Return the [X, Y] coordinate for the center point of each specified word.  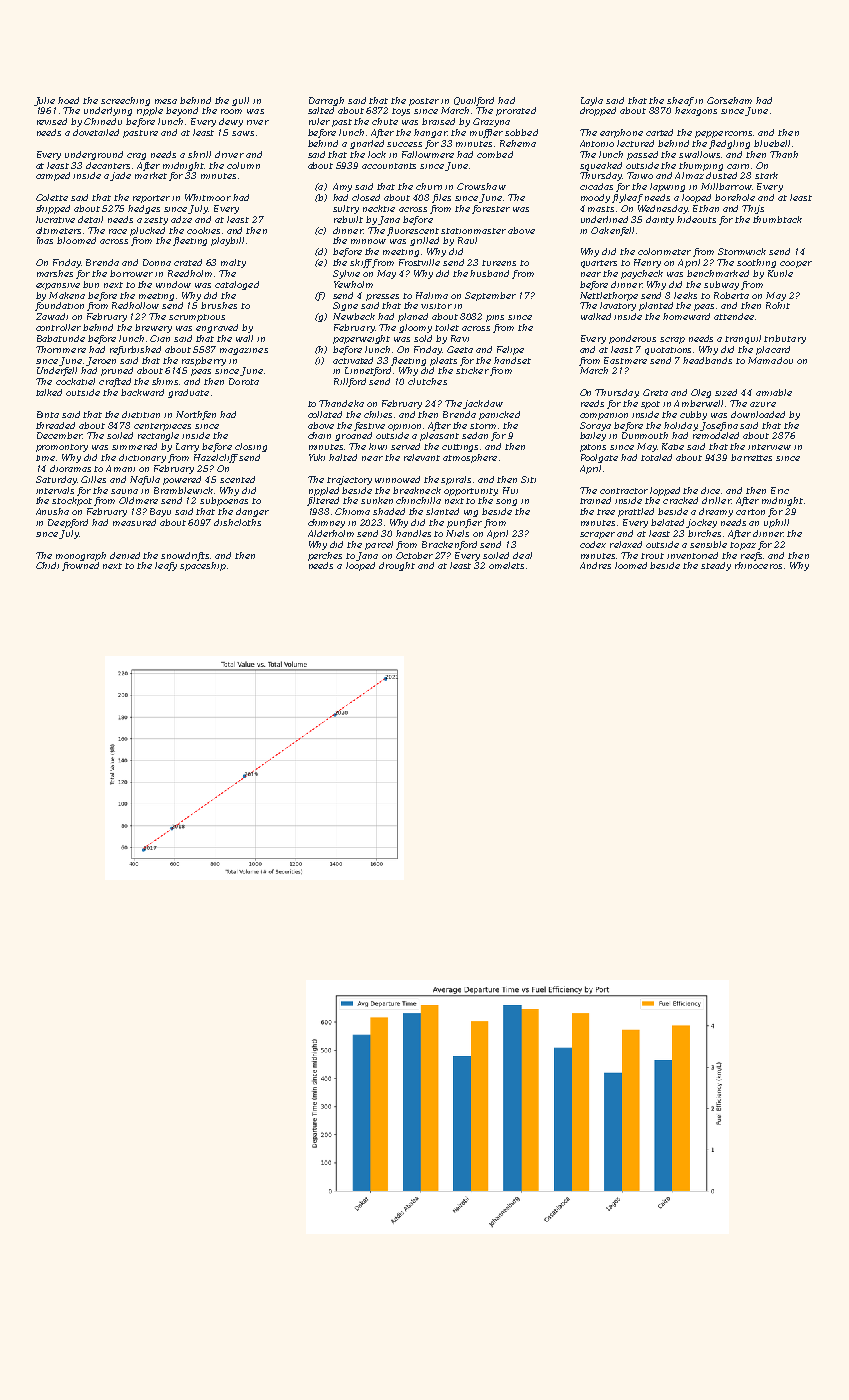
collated [325, 414]
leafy [166, 566]
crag [136, 156]
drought [397, 566]
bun [91, 284]
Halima [432, 295]
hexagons [696, 111]
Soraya [595, 426]
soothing [756, 263]
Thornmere [61, 349]
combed [495, 154]
